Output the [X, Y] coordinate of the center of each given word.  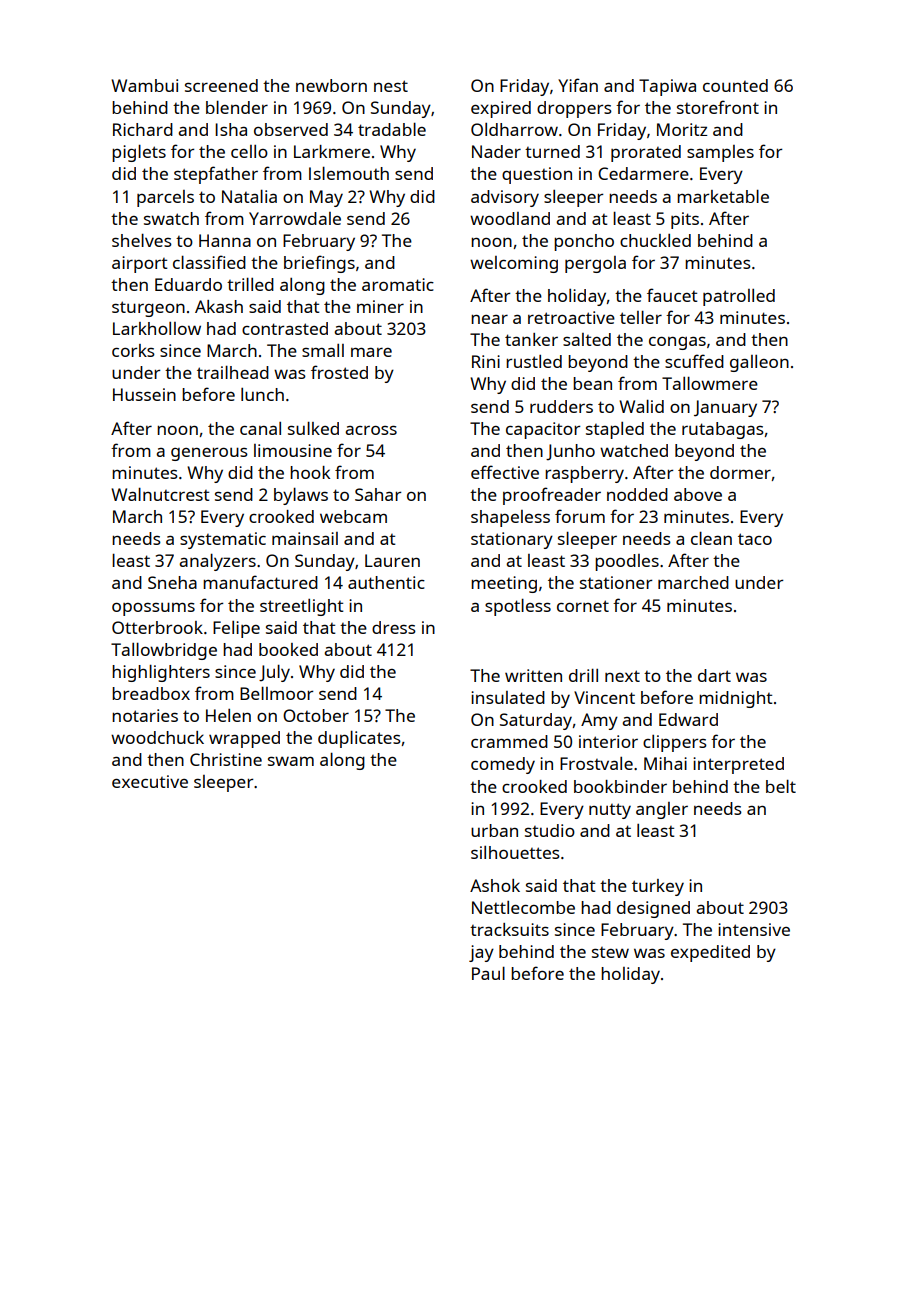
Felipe [236, 629]
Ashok [495, 885]
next [622, 676]
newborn [331, 85]
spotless [518, 607]
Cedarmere [643, 173]
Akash [219, 306]
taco [755, 539]
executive [150, 781]
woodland [510, 218]
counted [735, 85]
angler [662, 810]
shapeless [510, 518]
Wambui [144, 85]
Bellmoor [276, 693]
